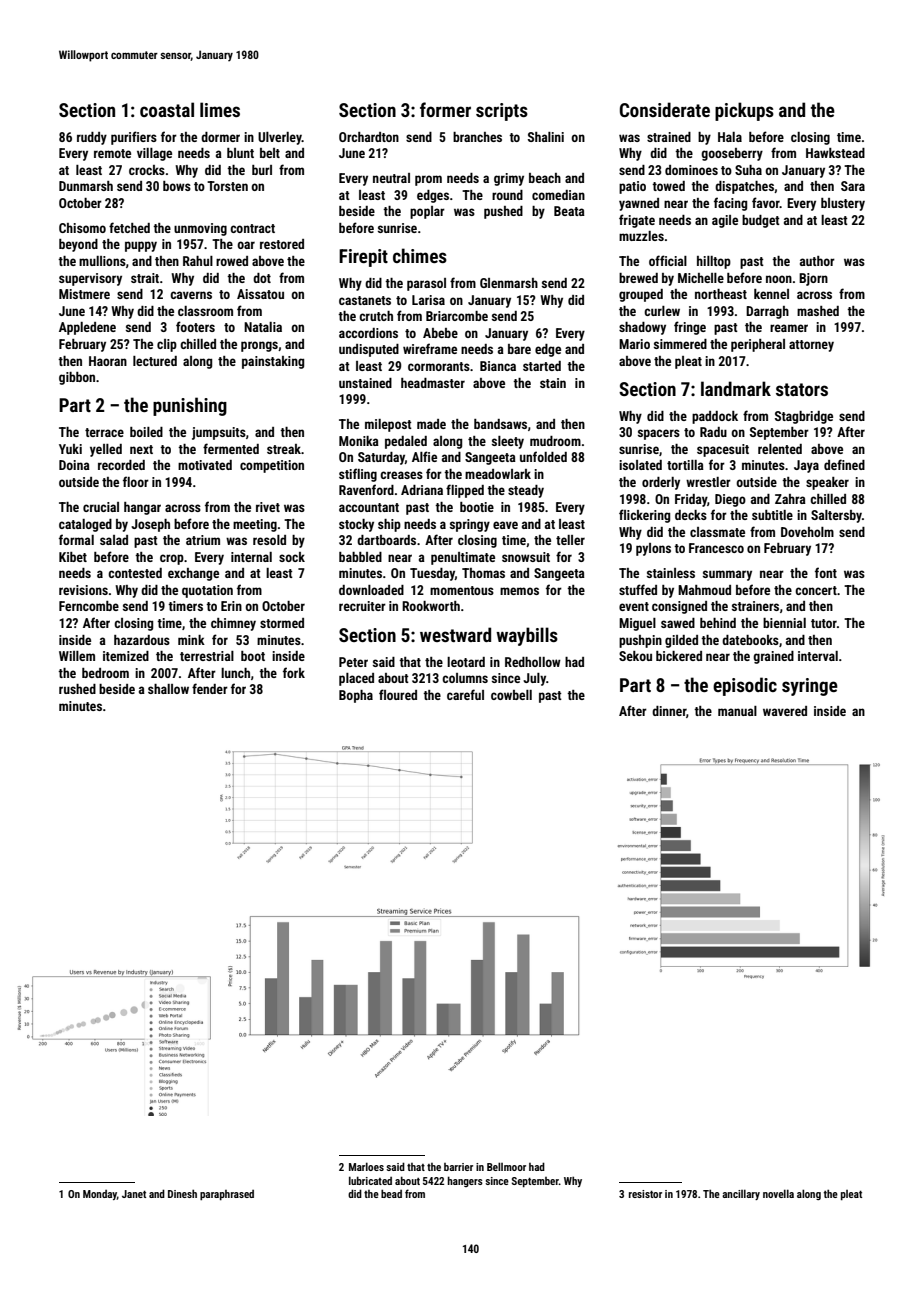  Describe the element at coordinates (77, 689) in the page. I see `rushed` at that location.
